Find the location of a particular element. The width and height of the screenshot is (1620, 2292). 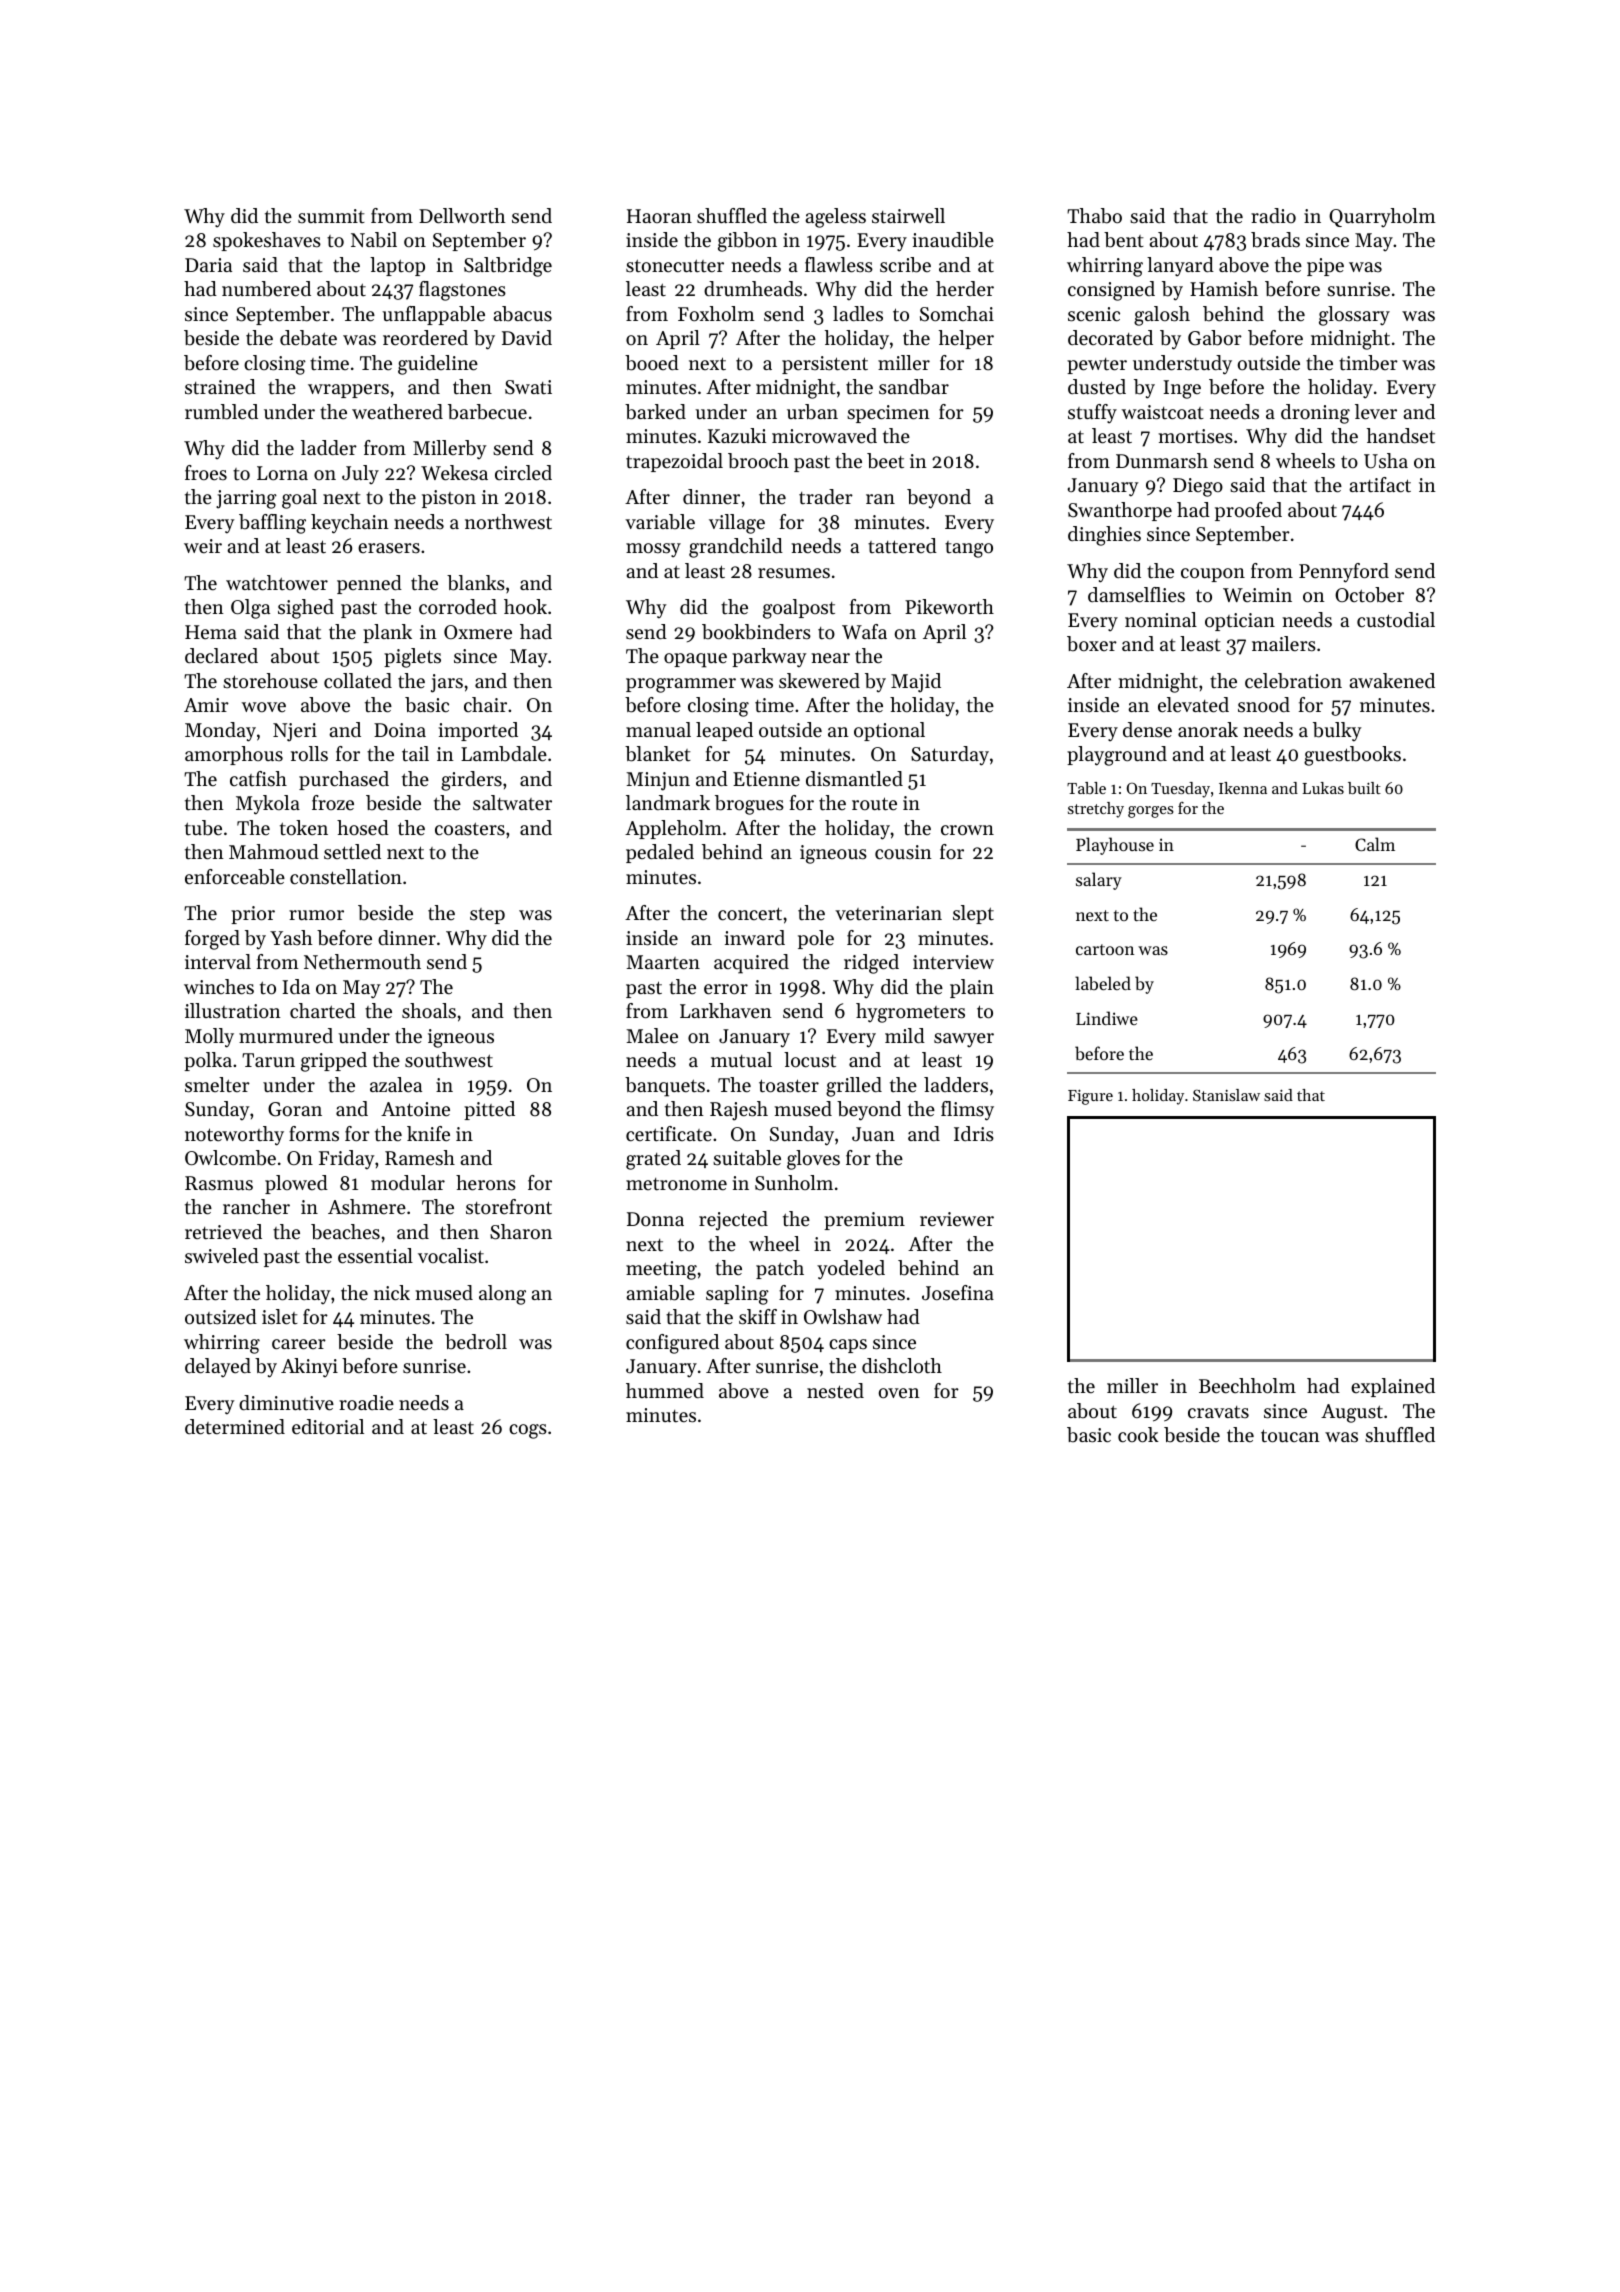

Appleholm is located at coordinates (673, 829).
